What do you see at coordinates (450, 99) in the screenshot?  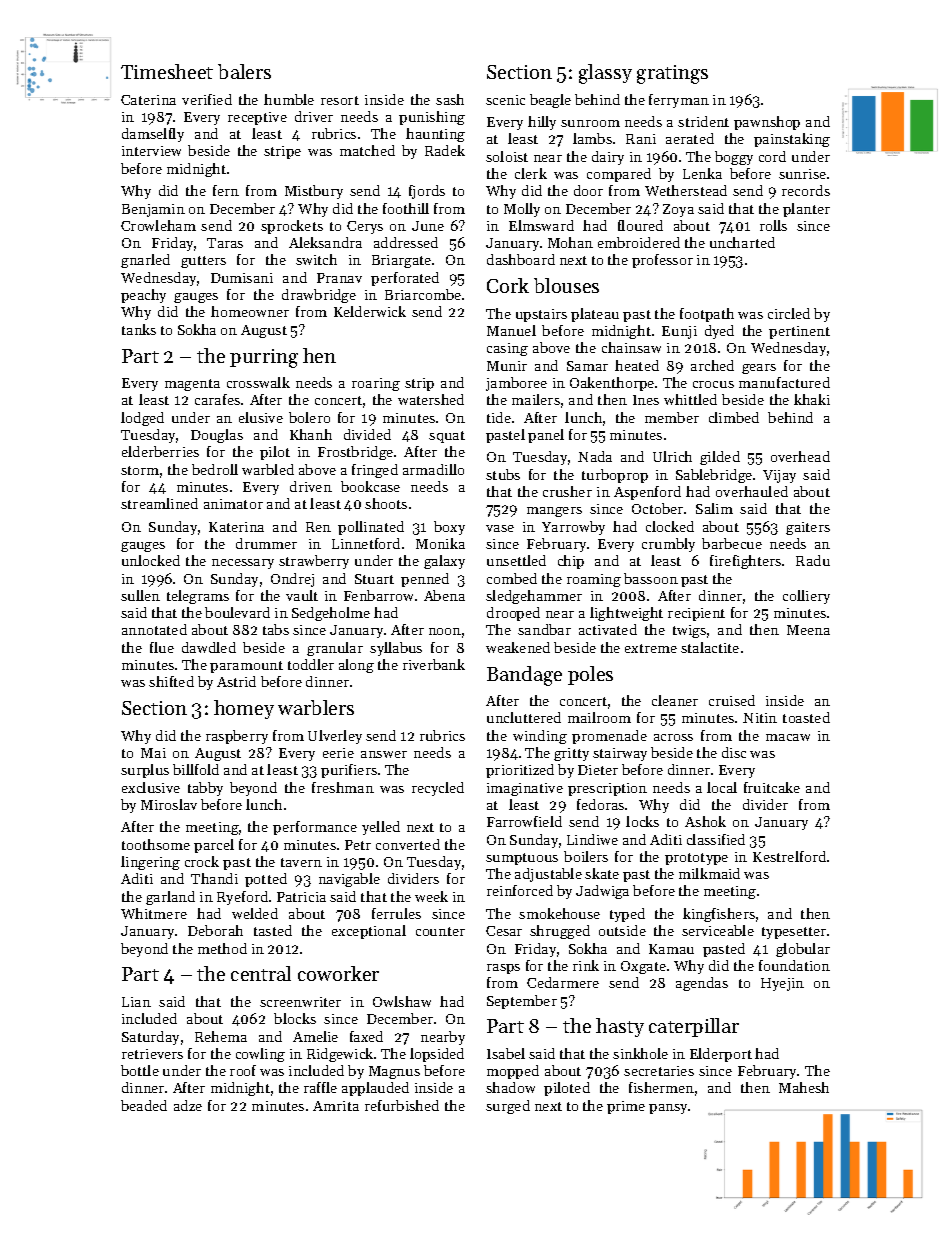 I see `sash` at bounding box center [450, 99].
